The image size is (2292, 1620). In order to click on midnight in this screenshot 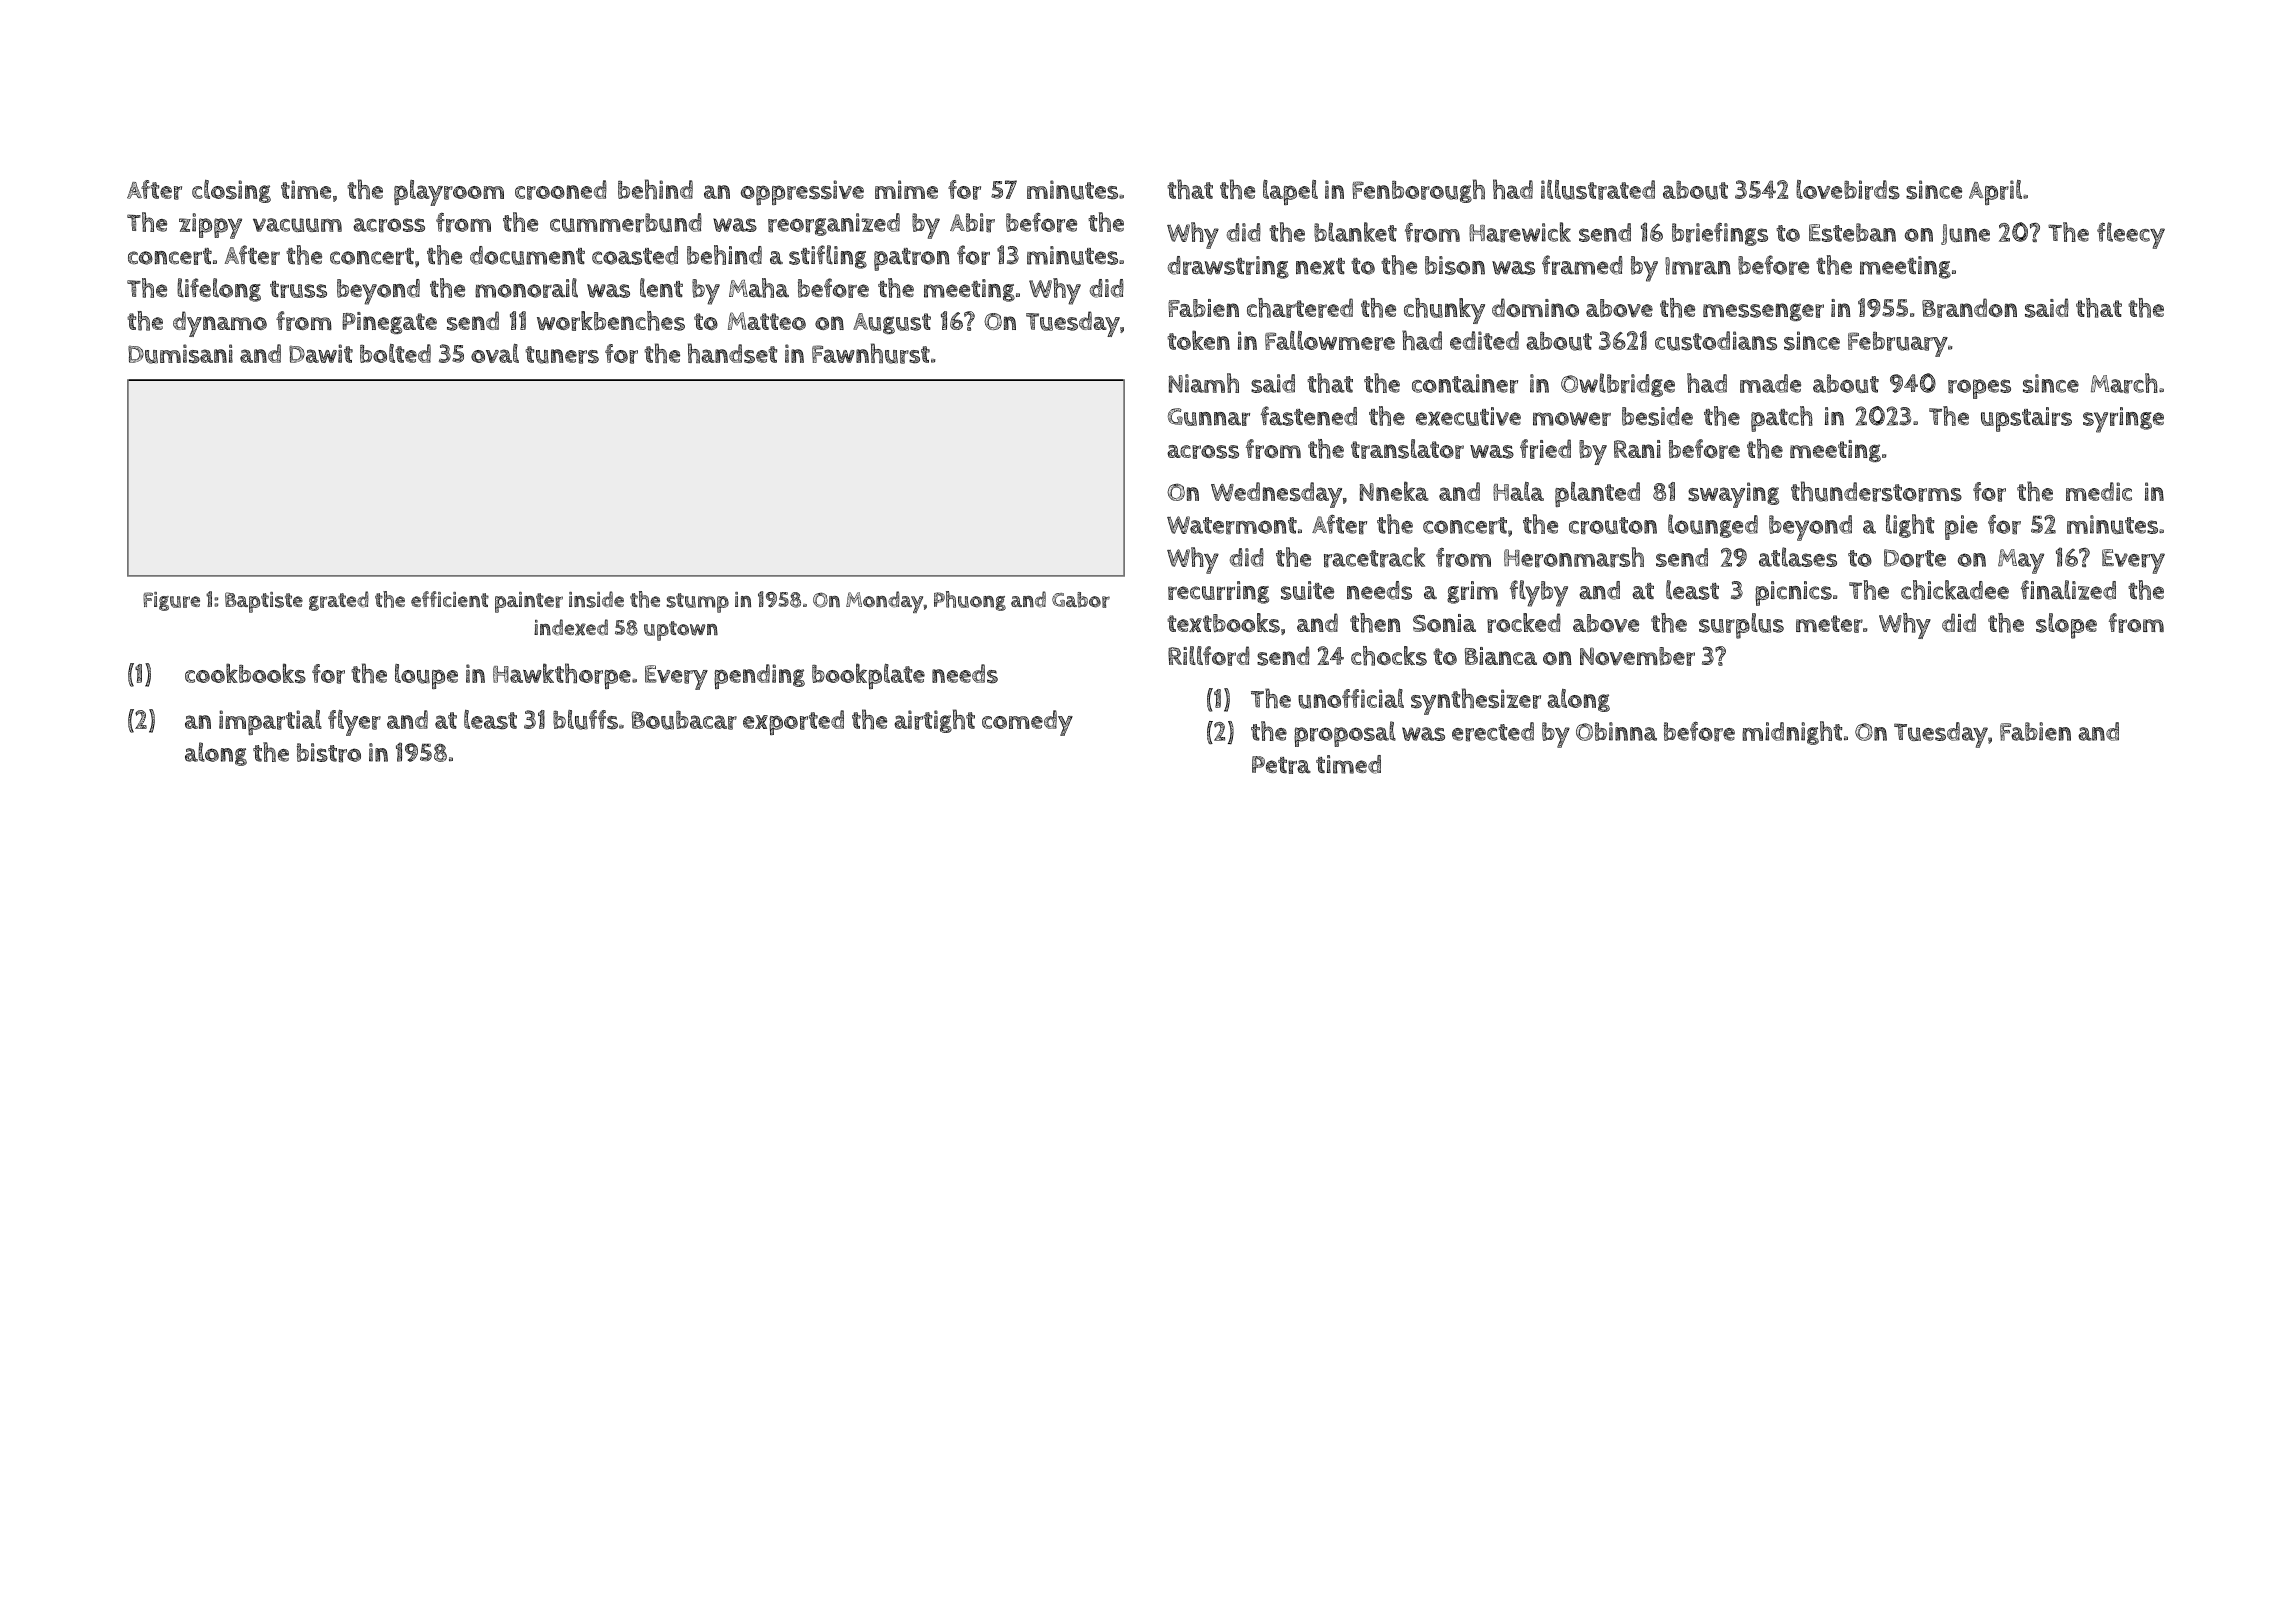, I will do `click(1792, 733)`.
